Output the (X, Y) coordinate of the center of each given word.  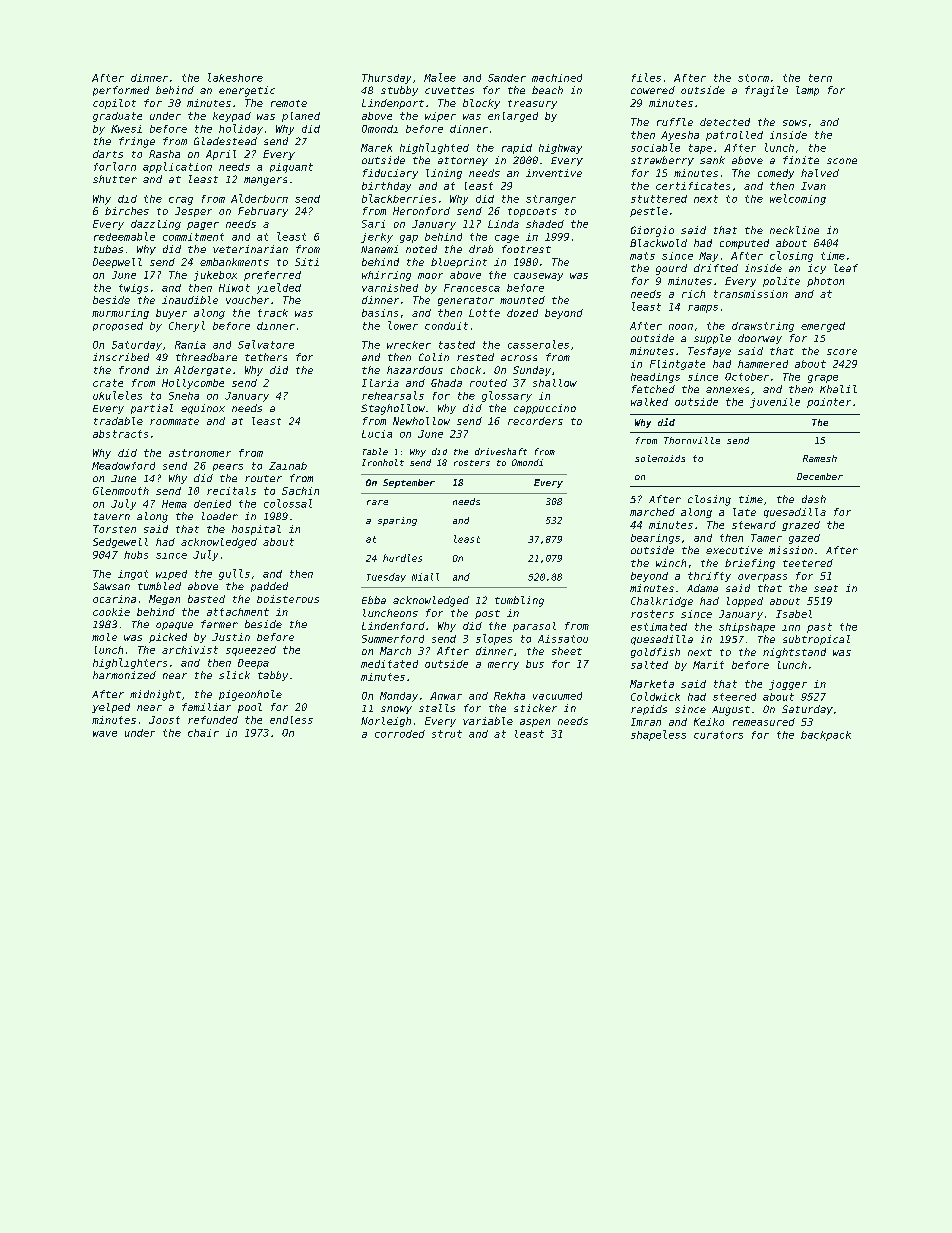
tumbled (159, 586)
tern (820, 78)
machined (557, 78)
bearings (655, 539)
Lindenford (393, 626)
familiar (206, 707)
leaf (846, 268)
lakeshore (235, 77)
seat (826, 588)
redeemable (124, 236)
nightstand (794, 653)
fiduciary (390, 174)
